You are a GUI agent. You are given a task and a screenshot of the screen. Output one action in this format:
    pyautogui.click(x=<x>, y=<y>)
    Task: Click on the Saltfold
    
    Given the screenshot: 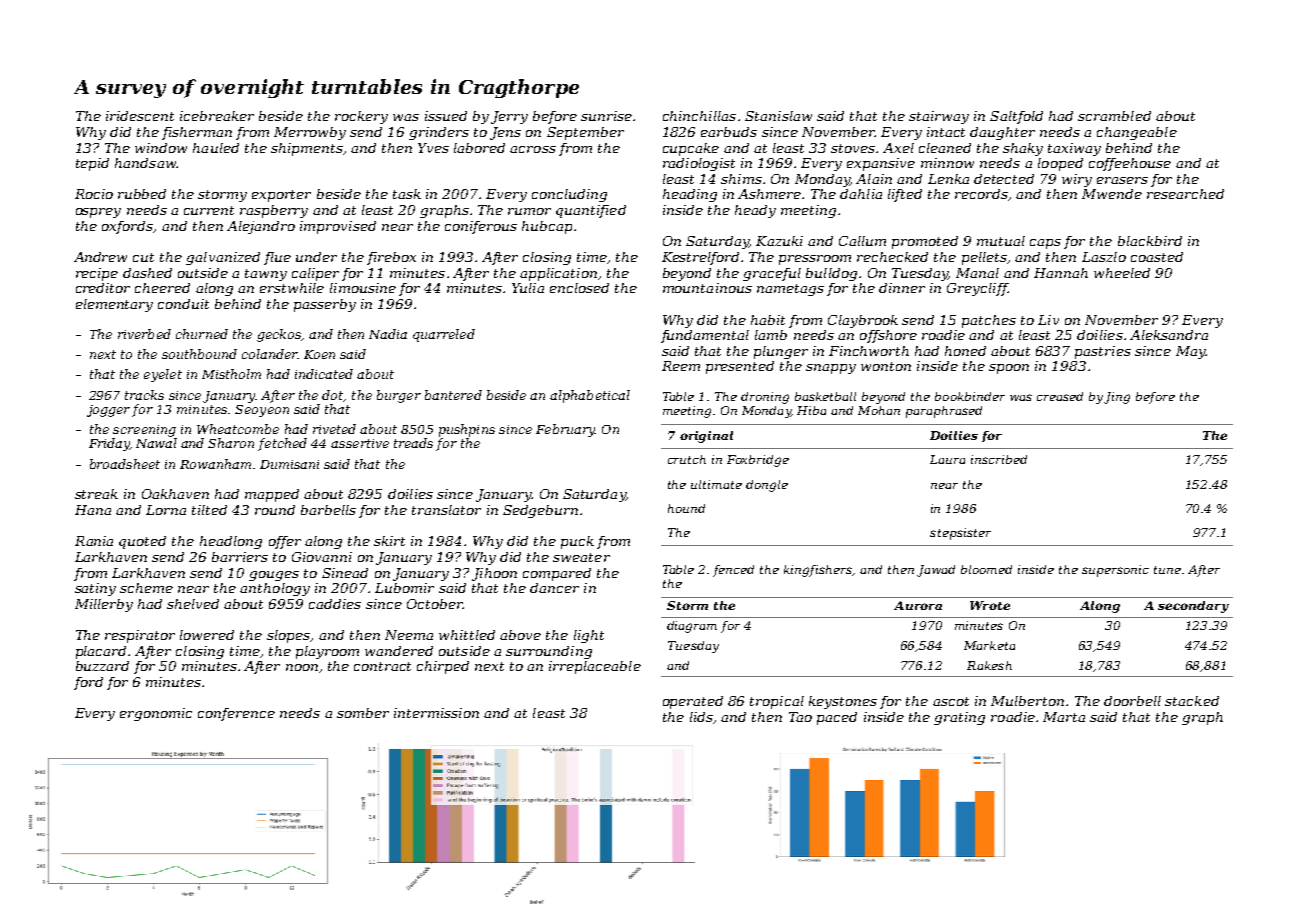 What is the action you would take?
    pyautogui.click(x=1016, y=117)
